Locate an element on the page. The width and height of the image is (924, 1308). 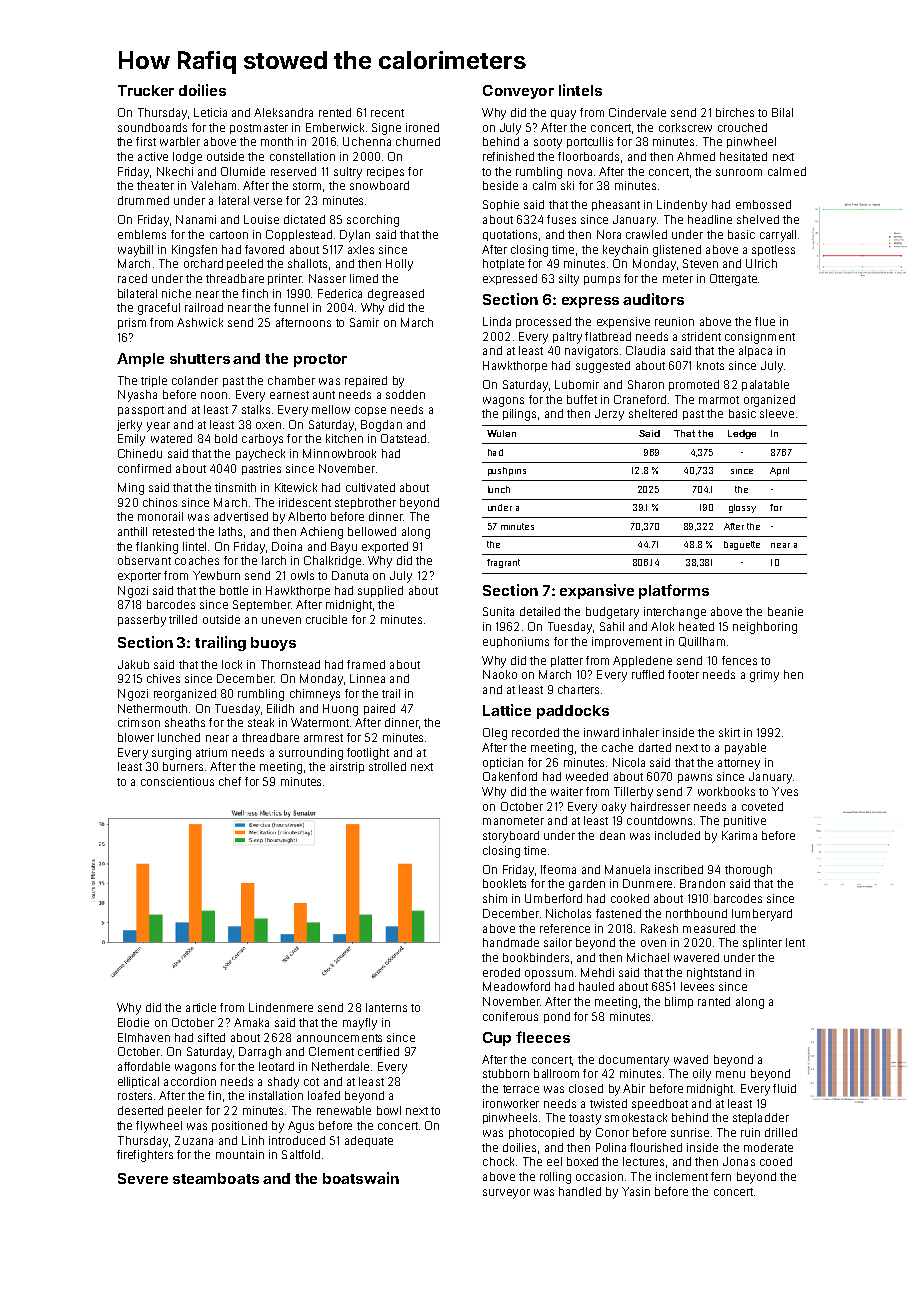
Doina is located at coordinates (287, 546).
